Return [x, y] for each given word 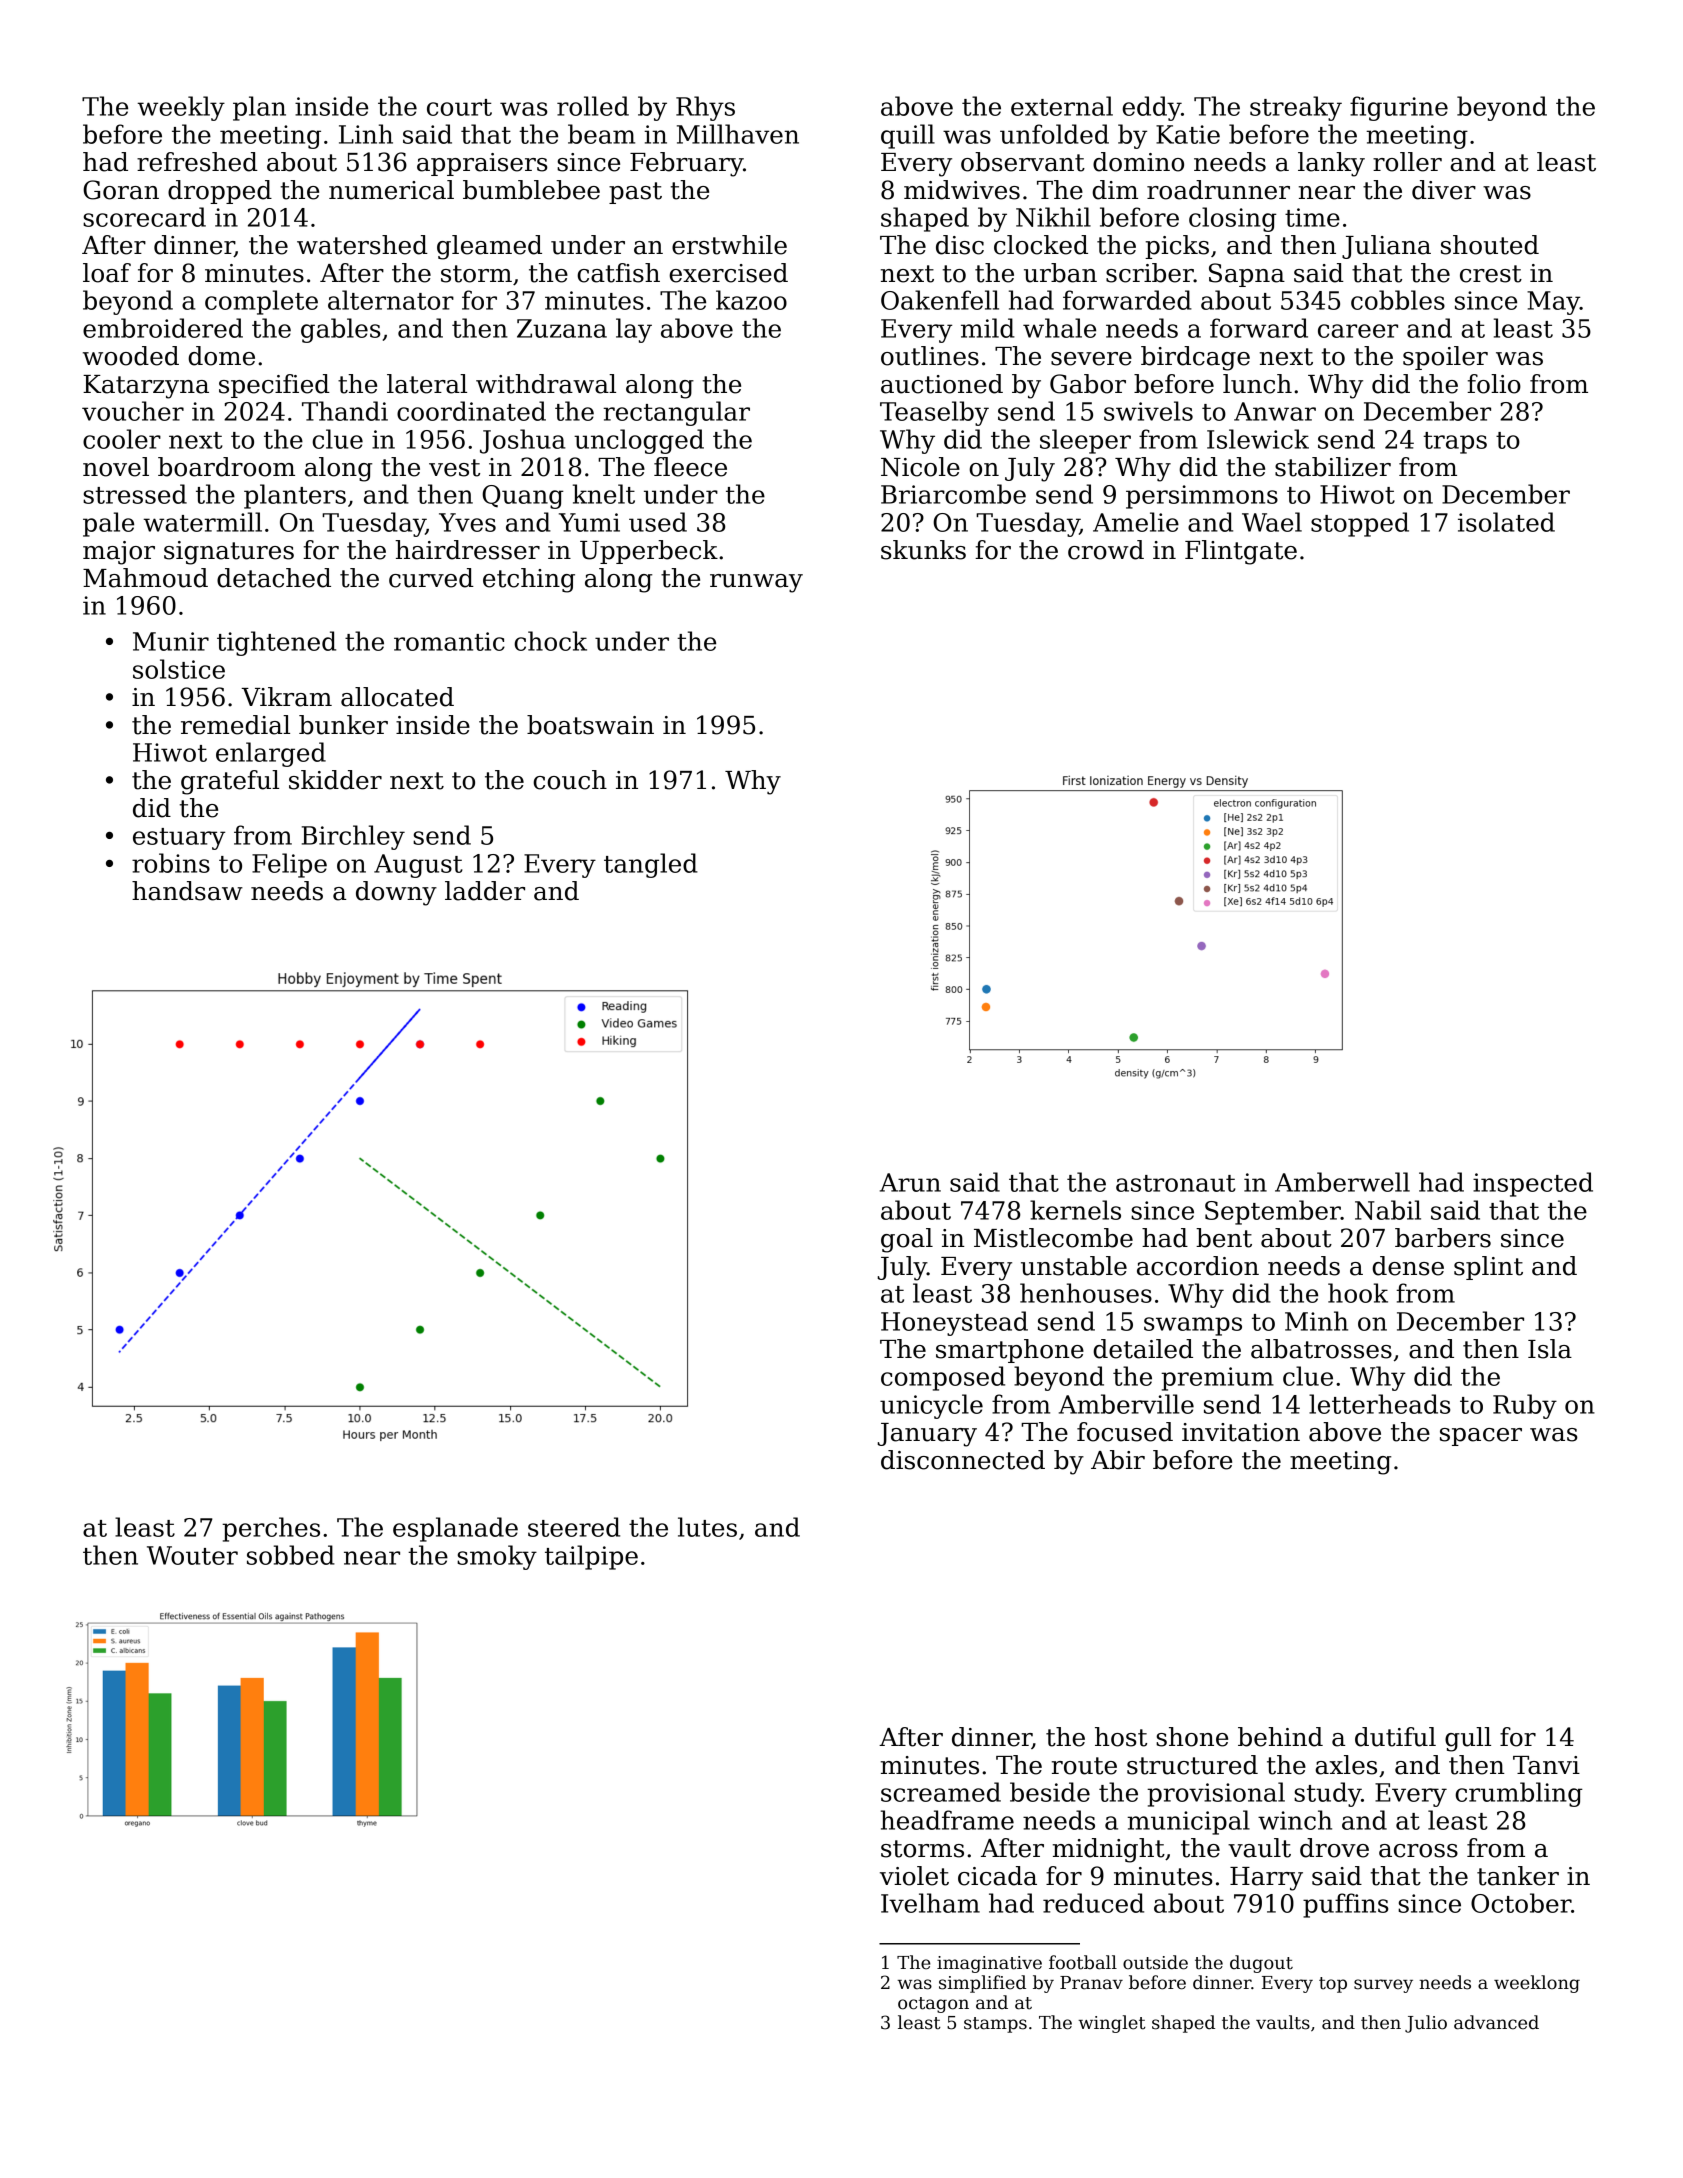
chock [550, 641]
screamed [941, 1792]
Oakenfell [940, 300]
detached [274, 578]
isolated [1506, 522]
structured [1192, 1765]
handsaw [187, 891]
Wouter [192, 1555]
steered [574, 1527]
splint [1488, 1268]
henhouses [1086, 1293]
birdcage [1195, 358]
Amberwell [1342, 1182]
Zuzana [562, 328]
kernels [1075, 1210]
